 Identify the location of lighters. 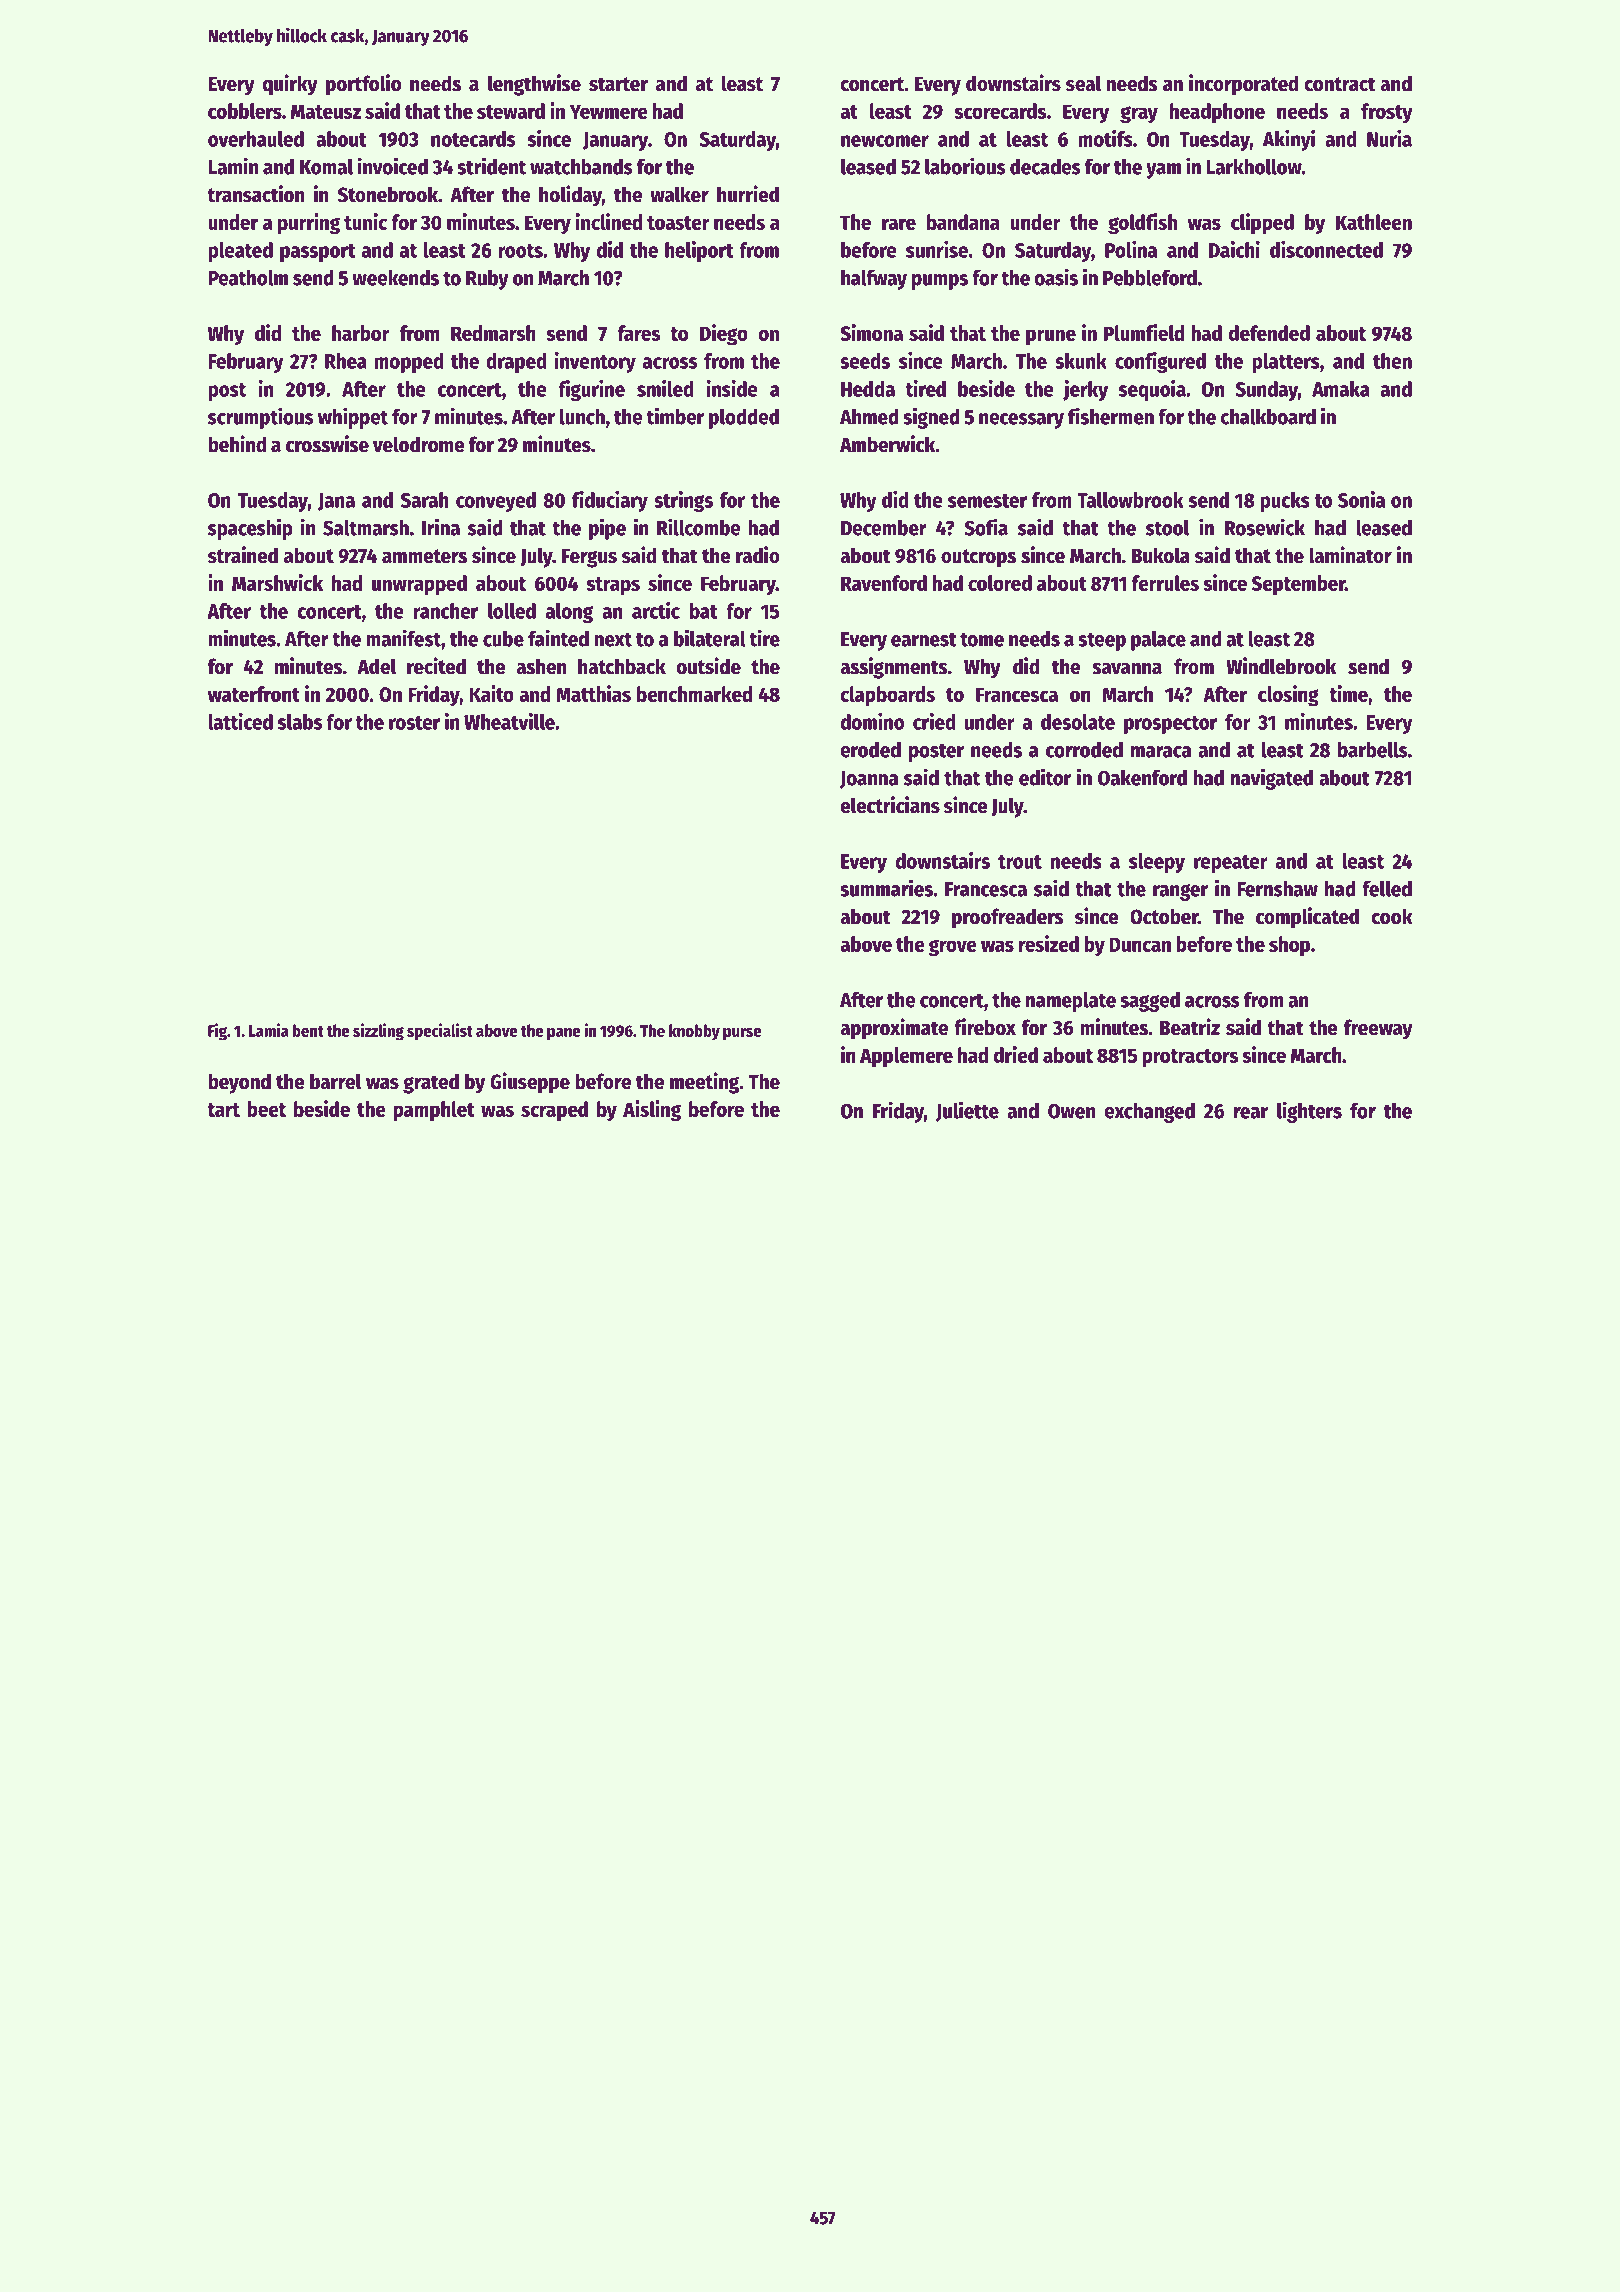
(1309, 1112).
